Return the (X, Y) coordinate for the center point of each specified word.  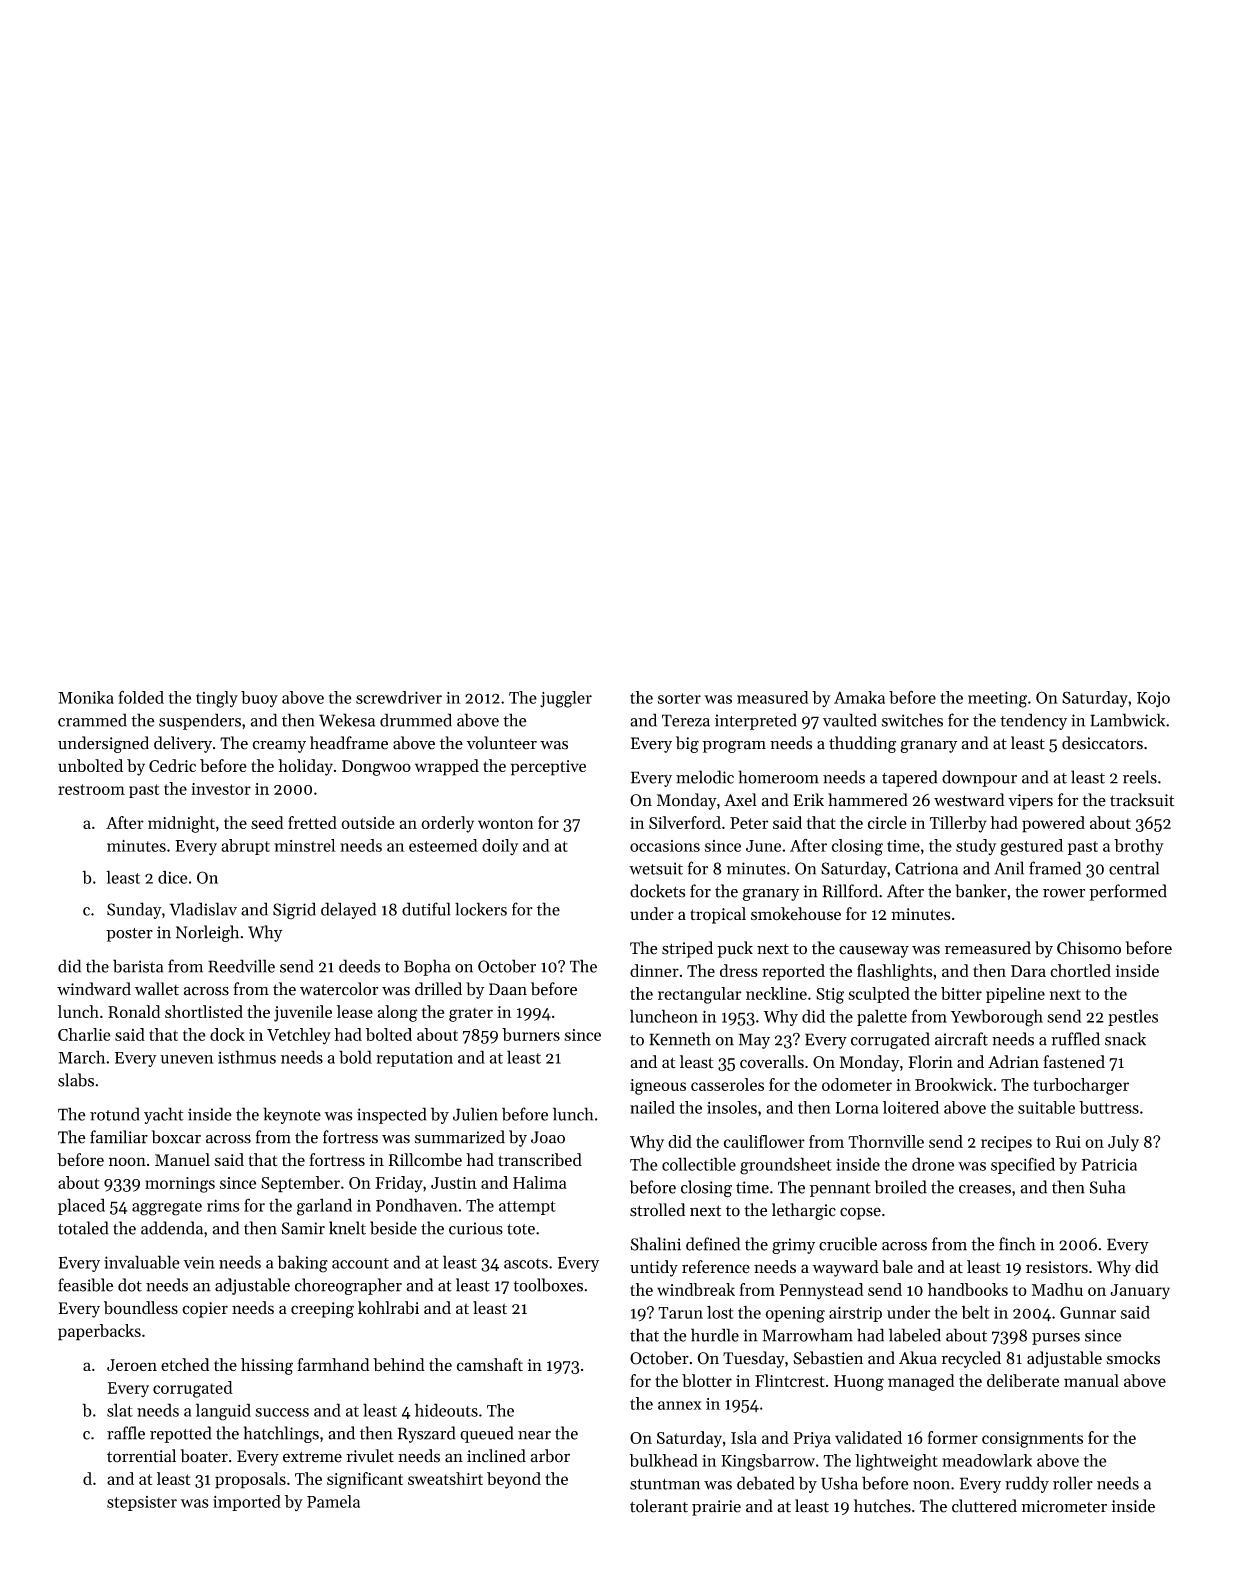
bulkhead (664, 1460)
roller (1073, 1483)
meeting (997, 699)
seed (267, 822)
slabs (76, 1080)
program (734, 747)
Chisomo (1089, 948)
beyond (514, 1480)
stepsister (142, 1503)
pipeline (1015, 995)
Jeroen (132, 1365)
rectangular (700, 995)
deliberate (1023, 1380)
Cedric (172, 765)
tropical (718, 915)
